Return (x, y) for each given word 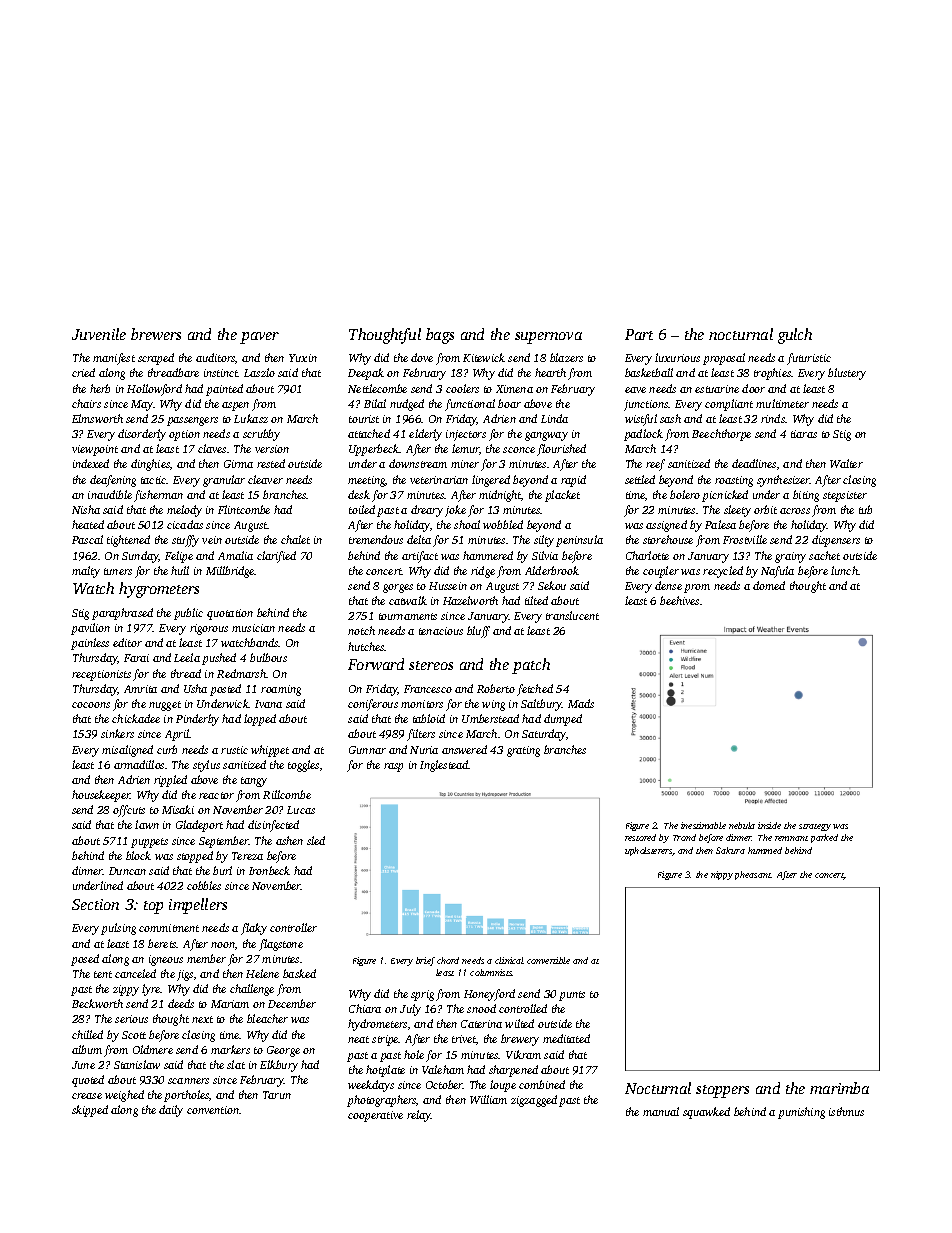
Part (639, 334)
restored (640, 837)
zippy (126, 990)
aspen (235, 406)
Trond (684, 837)
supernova (548, 338)
